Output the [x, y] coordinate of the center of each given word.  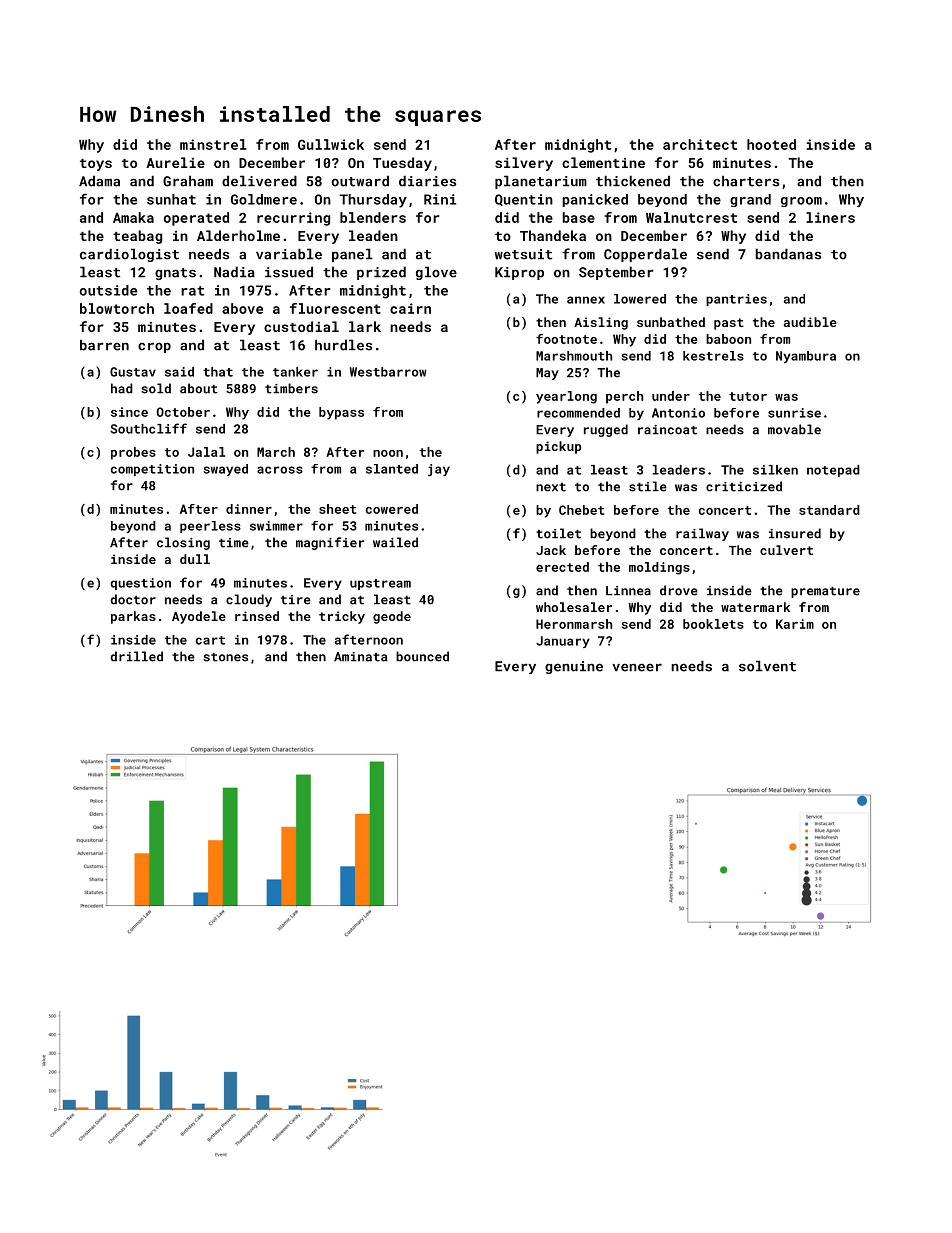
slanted [392, 469]
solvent [767, 666]
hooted [771, 144]
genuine [574, 667]
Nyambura [806, 357]
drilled [136, 656]
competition [152, 470]
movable [794, 429]
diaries [427, 181]
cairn [410, 308]
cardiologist [129, 255]
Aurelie [175, 162]
